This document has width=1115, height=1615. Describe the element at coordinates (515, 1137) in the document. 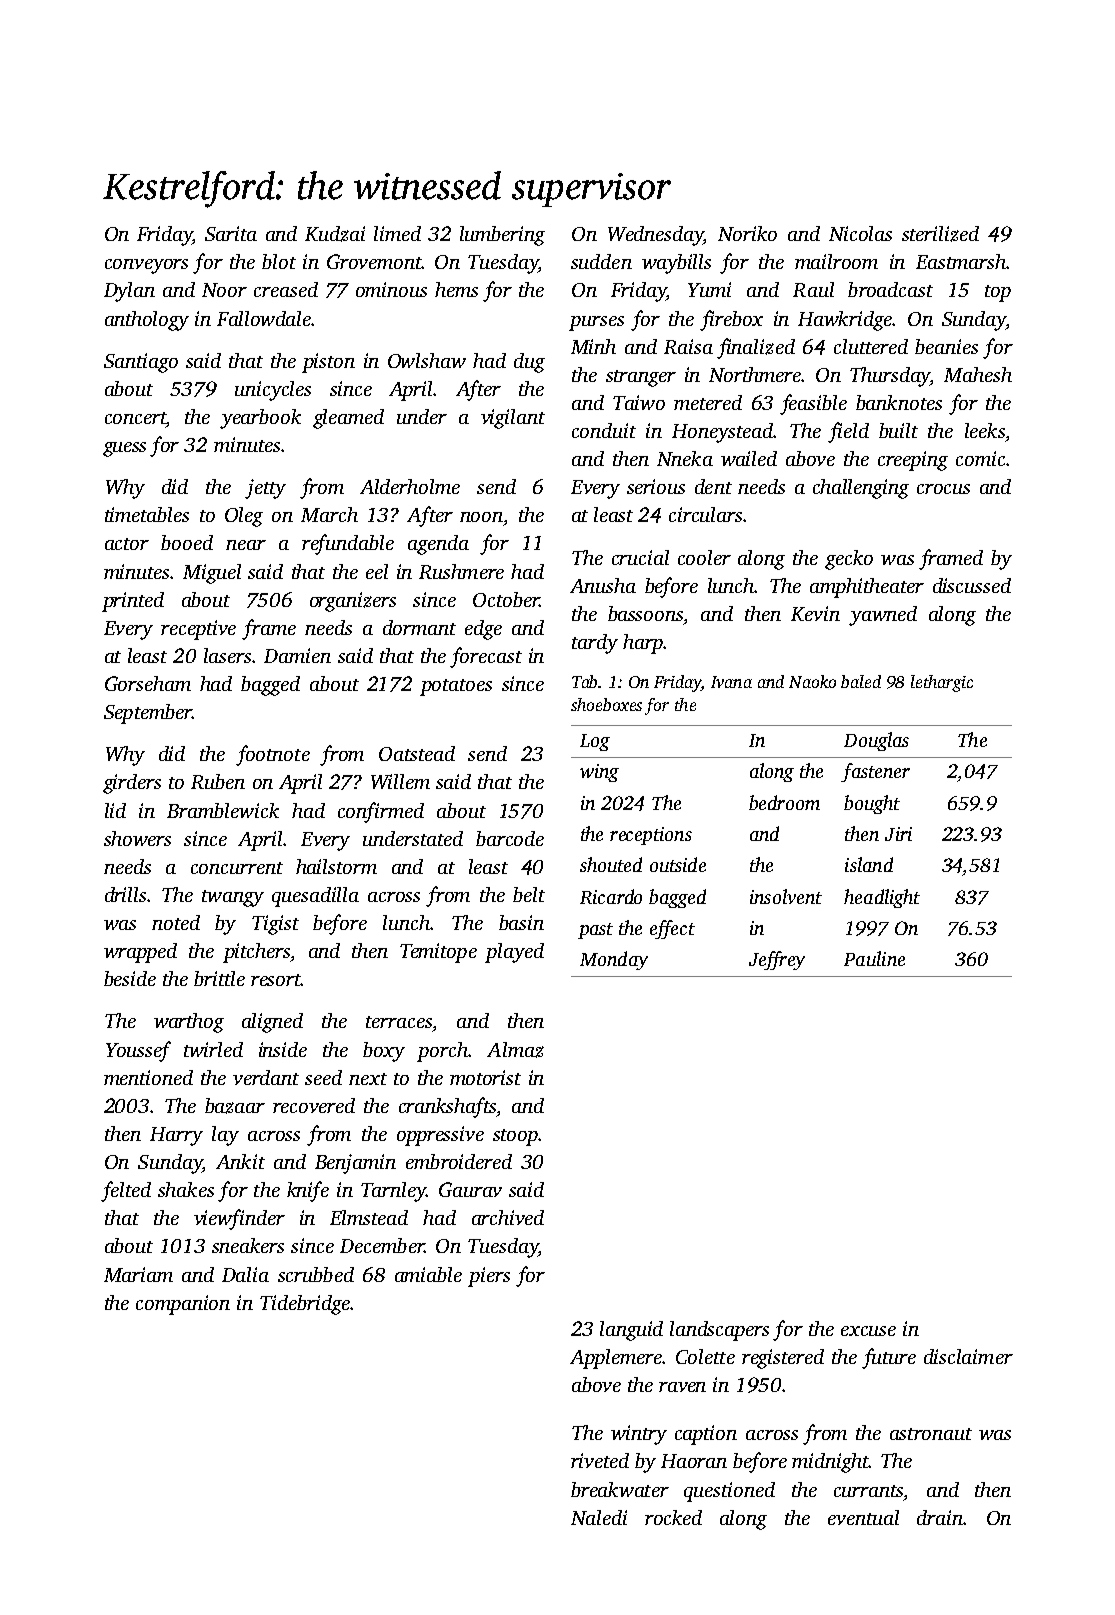

I see `stoop` at that location.
